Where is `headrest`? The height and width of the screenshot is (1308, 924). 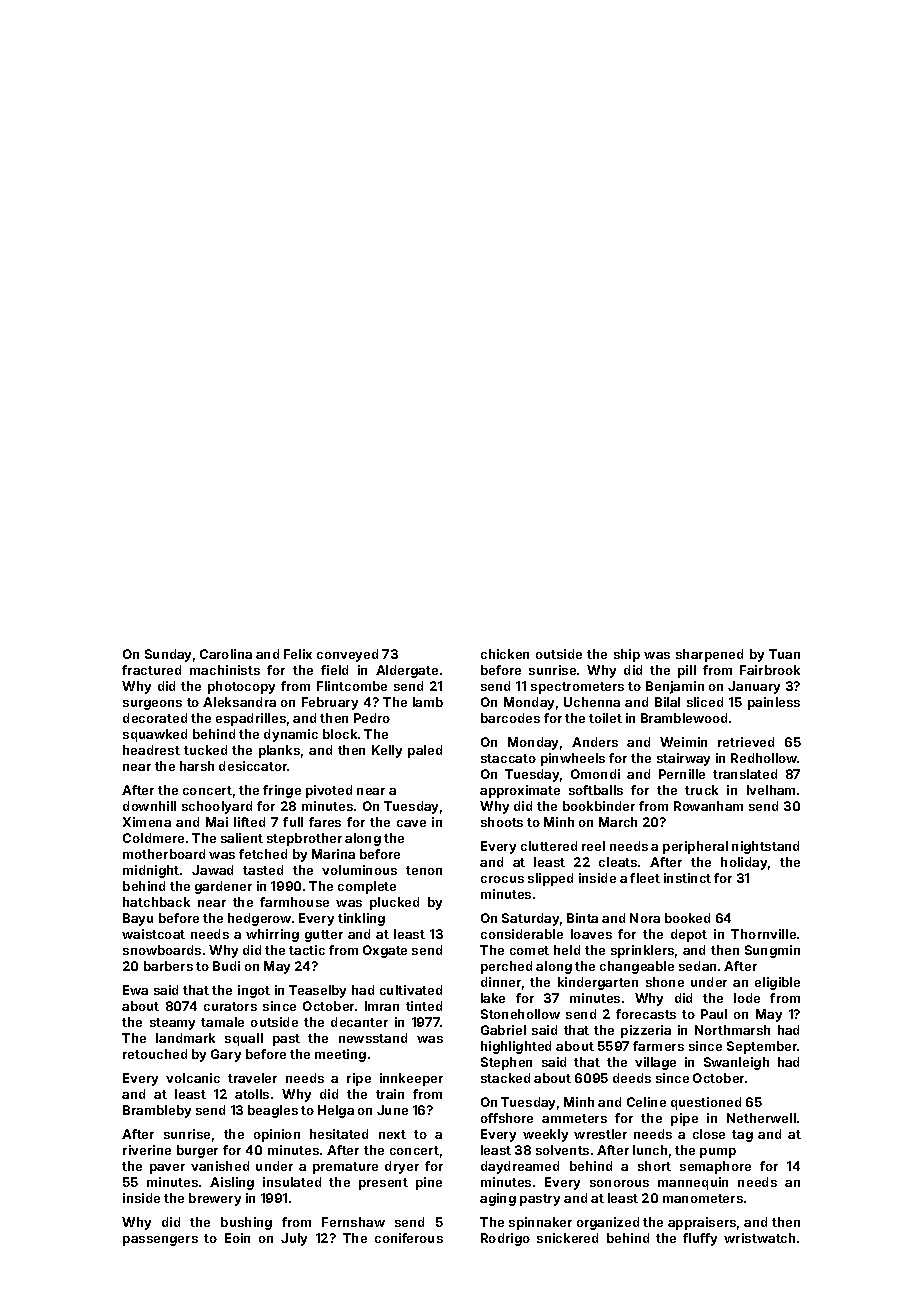
headrest is located at coordinates (151, 750).
